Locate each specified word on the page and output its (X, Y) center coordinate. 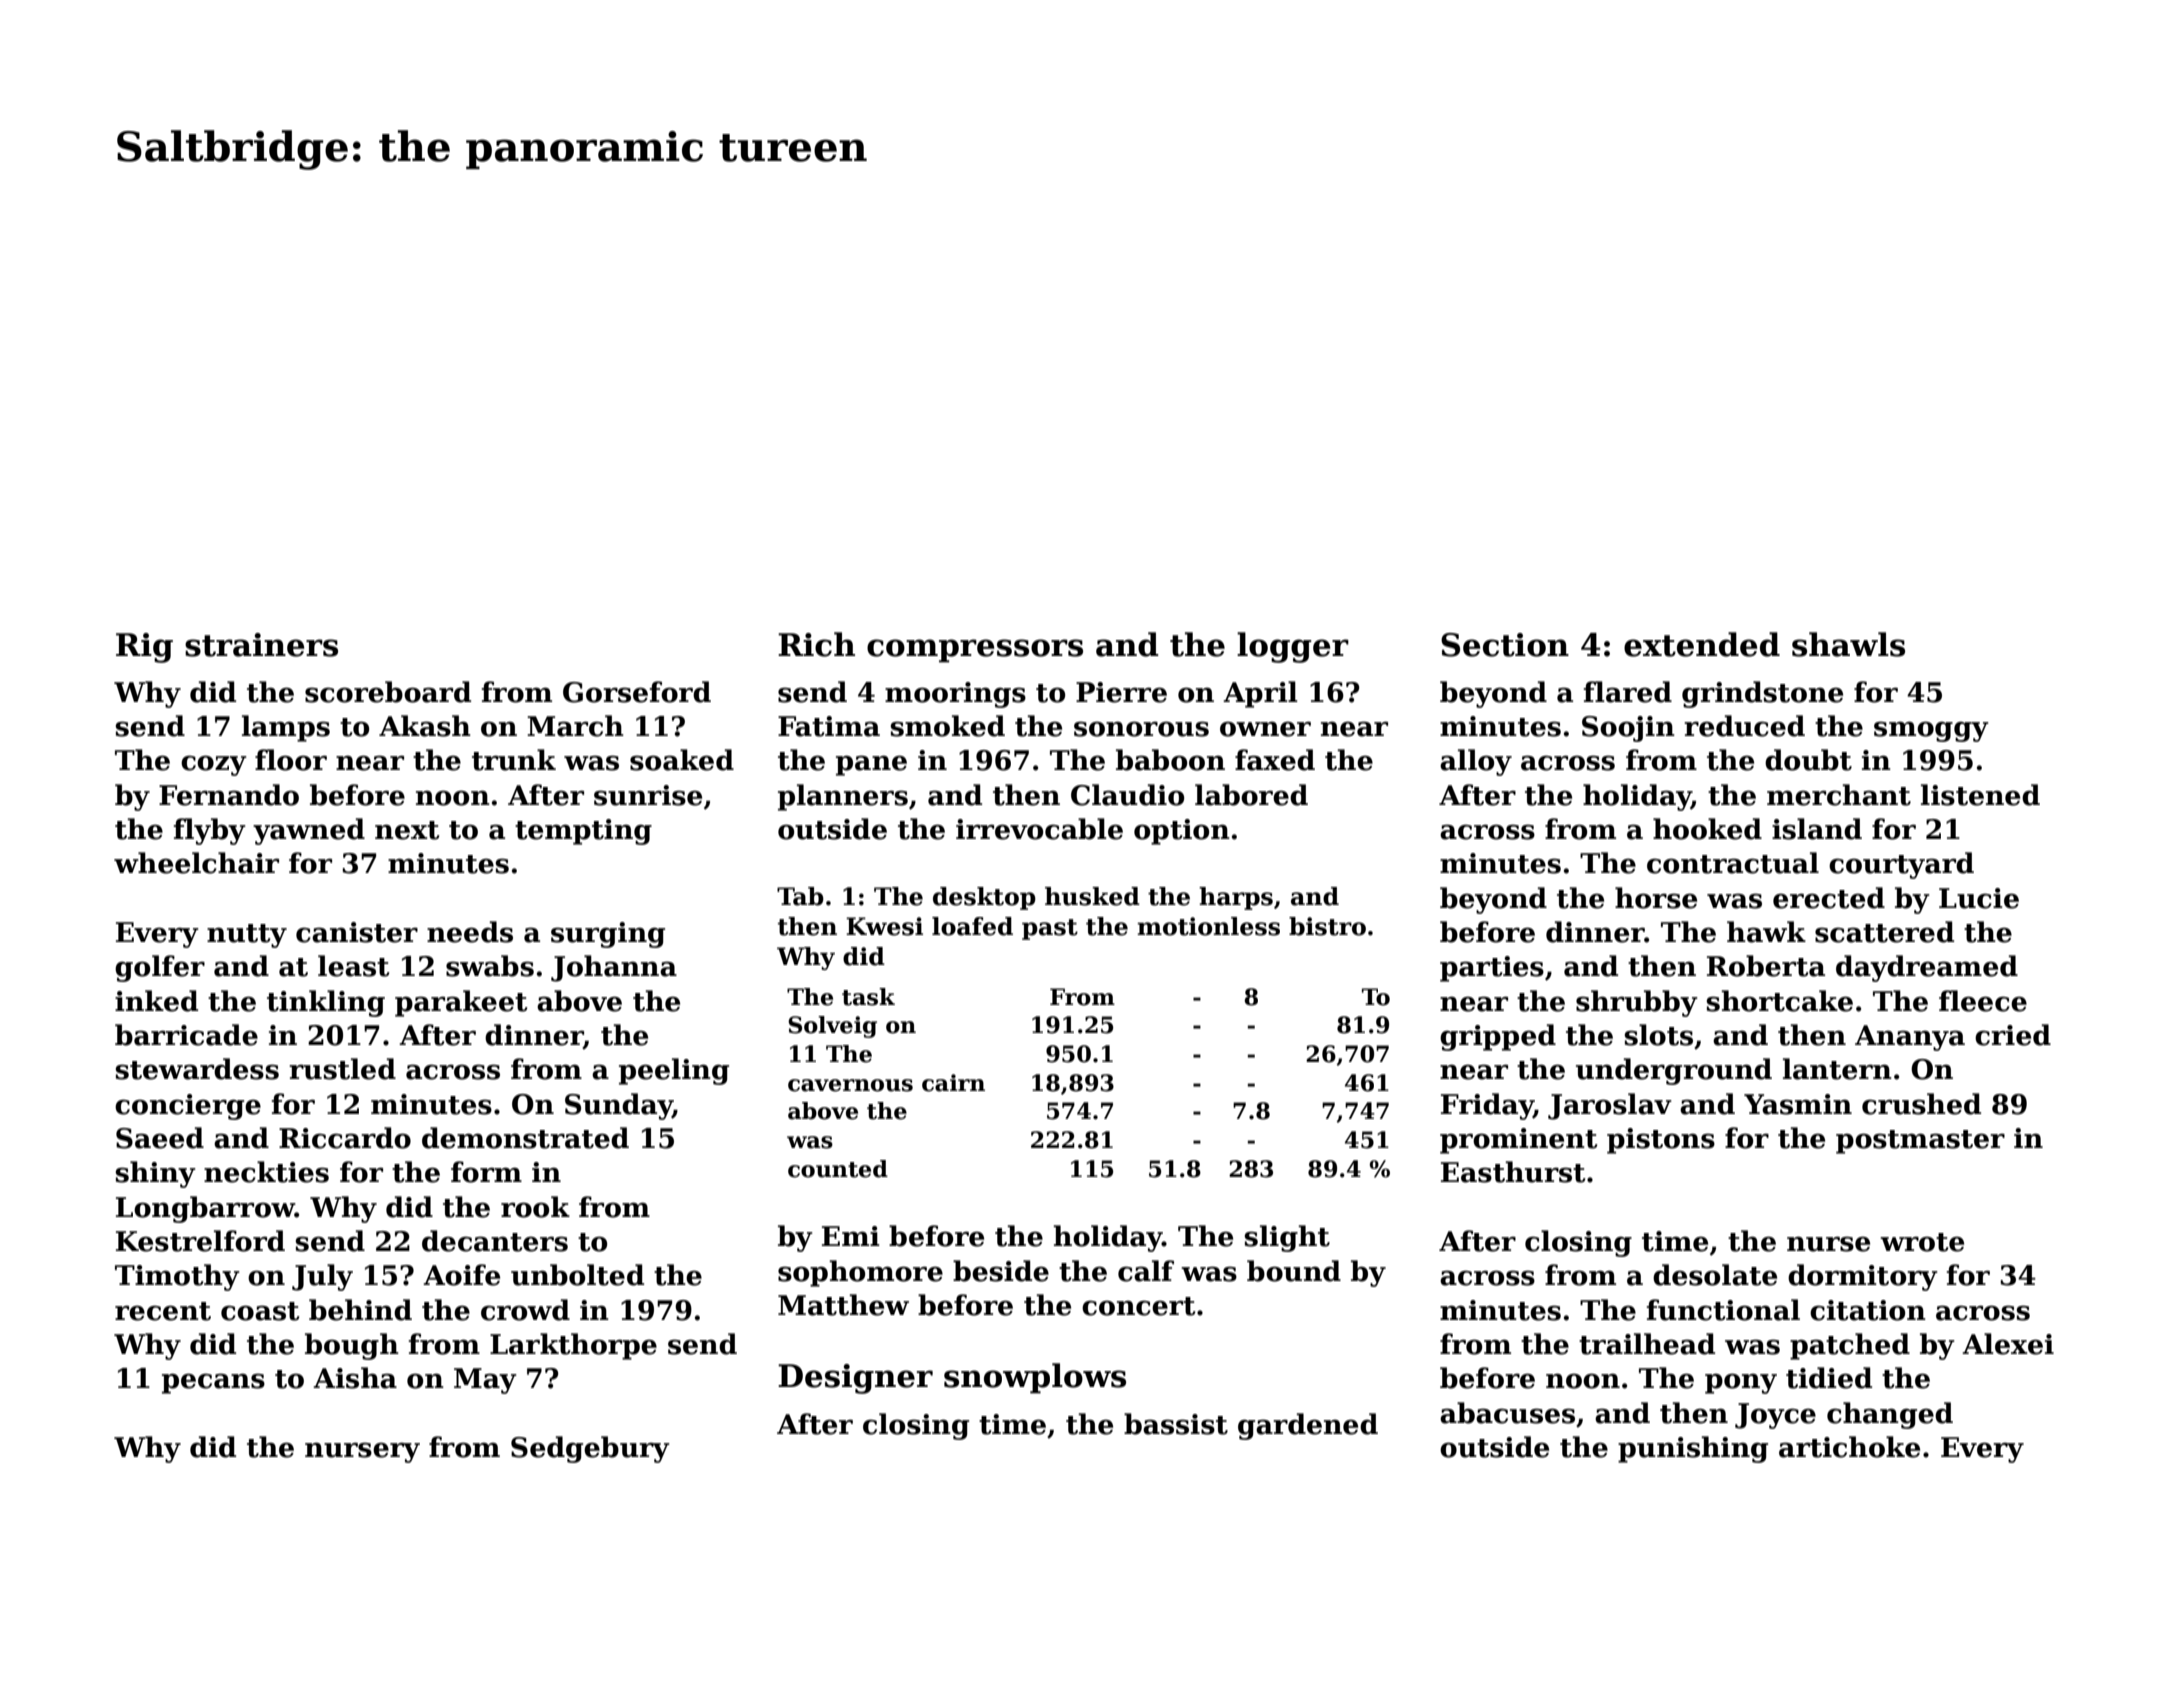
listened (1980, 795)
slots (1659, 1035)
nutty (247, 936)
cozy (214, 765)
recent (163, 1311)
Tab (800, 896)
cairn (953, 1083)
